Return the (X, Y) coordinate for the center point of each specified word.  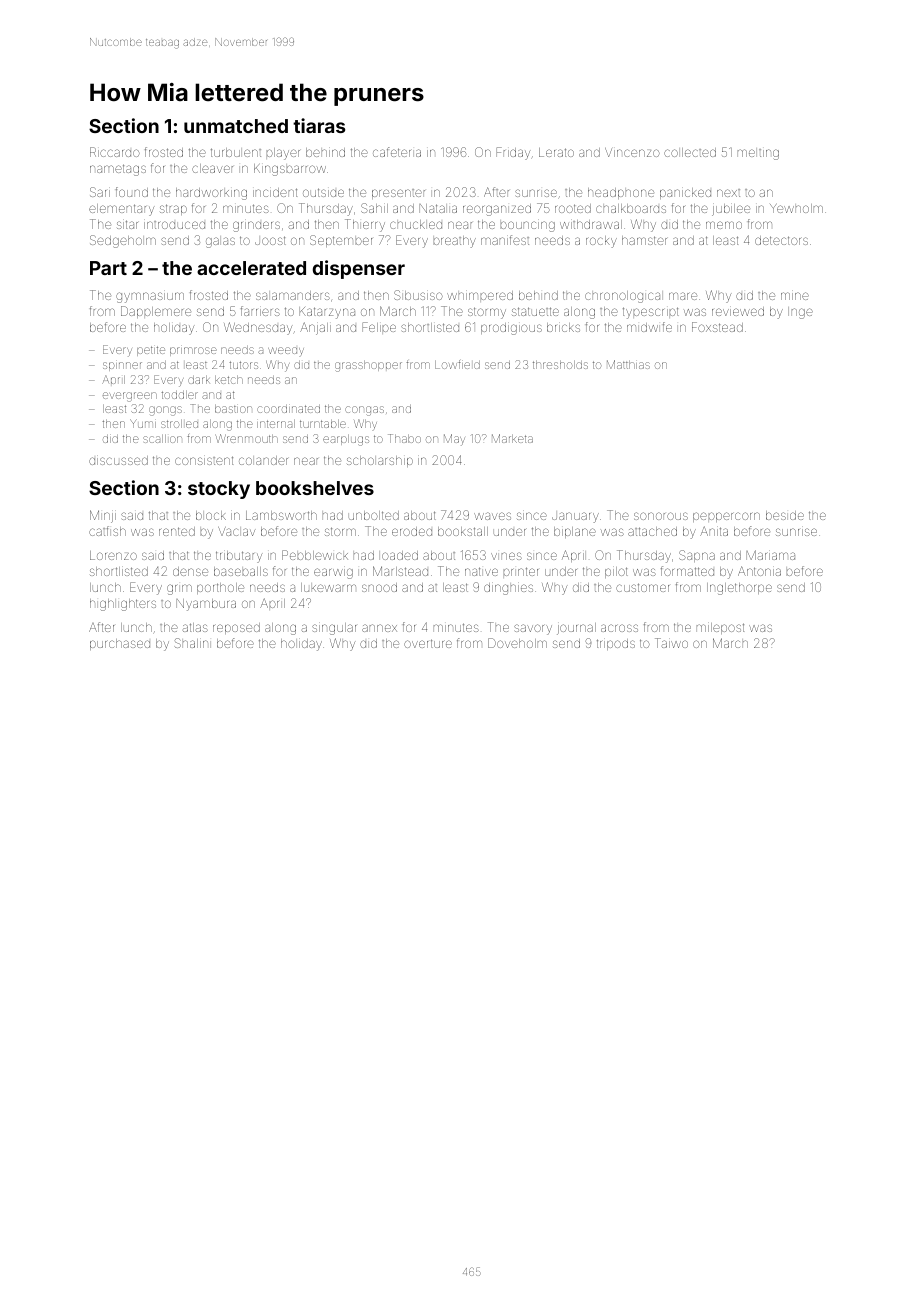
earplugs (346, 440)
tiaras (319, 125)
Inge (800, 313)
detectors (781, 240)
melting (758, 154)
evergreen (130, 397)
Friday (513, 153)
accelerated (251, 268)
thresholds (560, 365)
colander (263, 460)
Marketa (512, 438)
